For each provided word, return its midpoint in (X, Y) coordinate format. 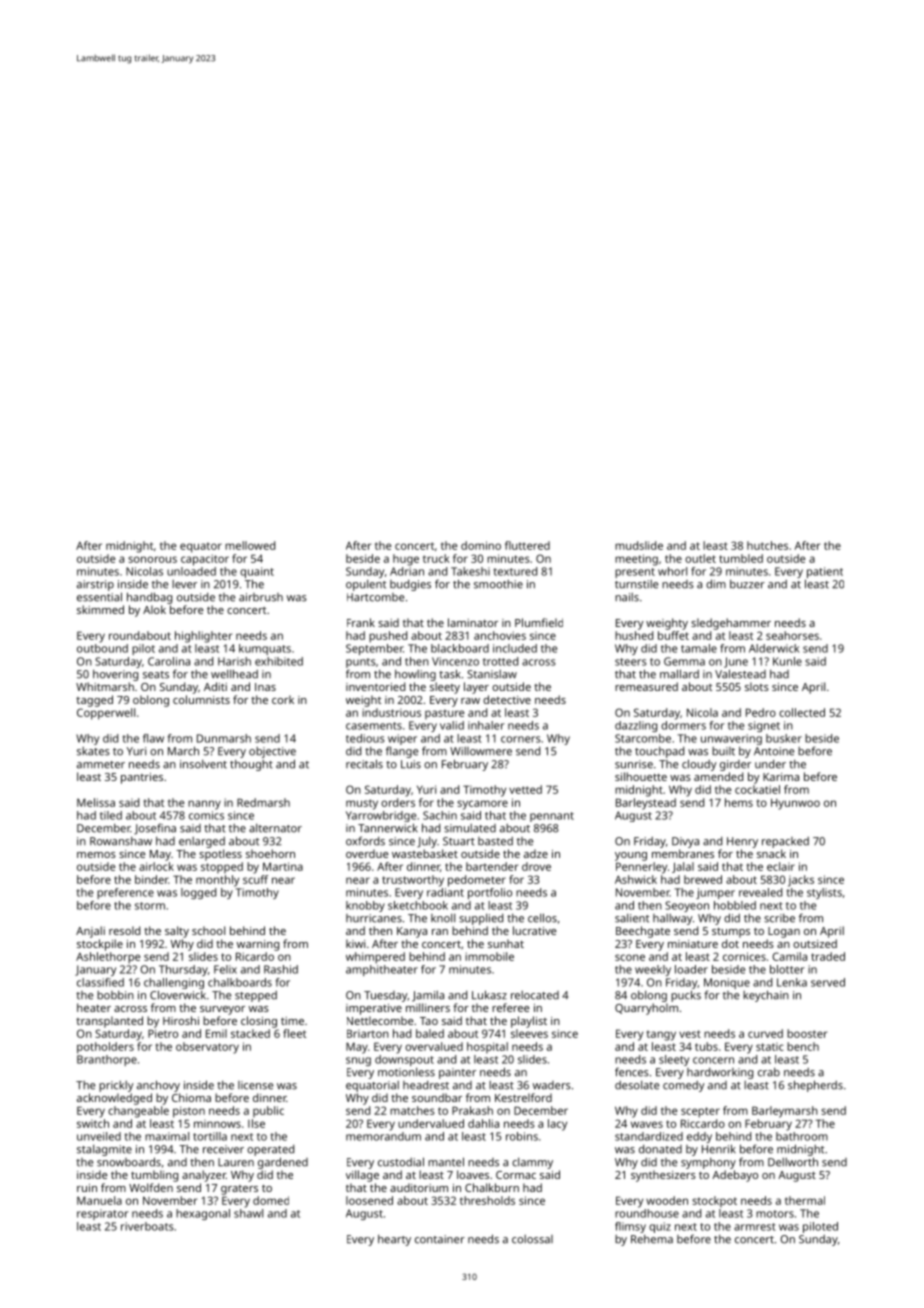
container (440, 1239)
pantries (142, 778)
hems (739, 802)
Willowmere (481, 751)
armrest (755, 1227)
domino (481, 545)
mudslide (639, 545)
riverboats (147, 1226)
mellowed (250, 545)
